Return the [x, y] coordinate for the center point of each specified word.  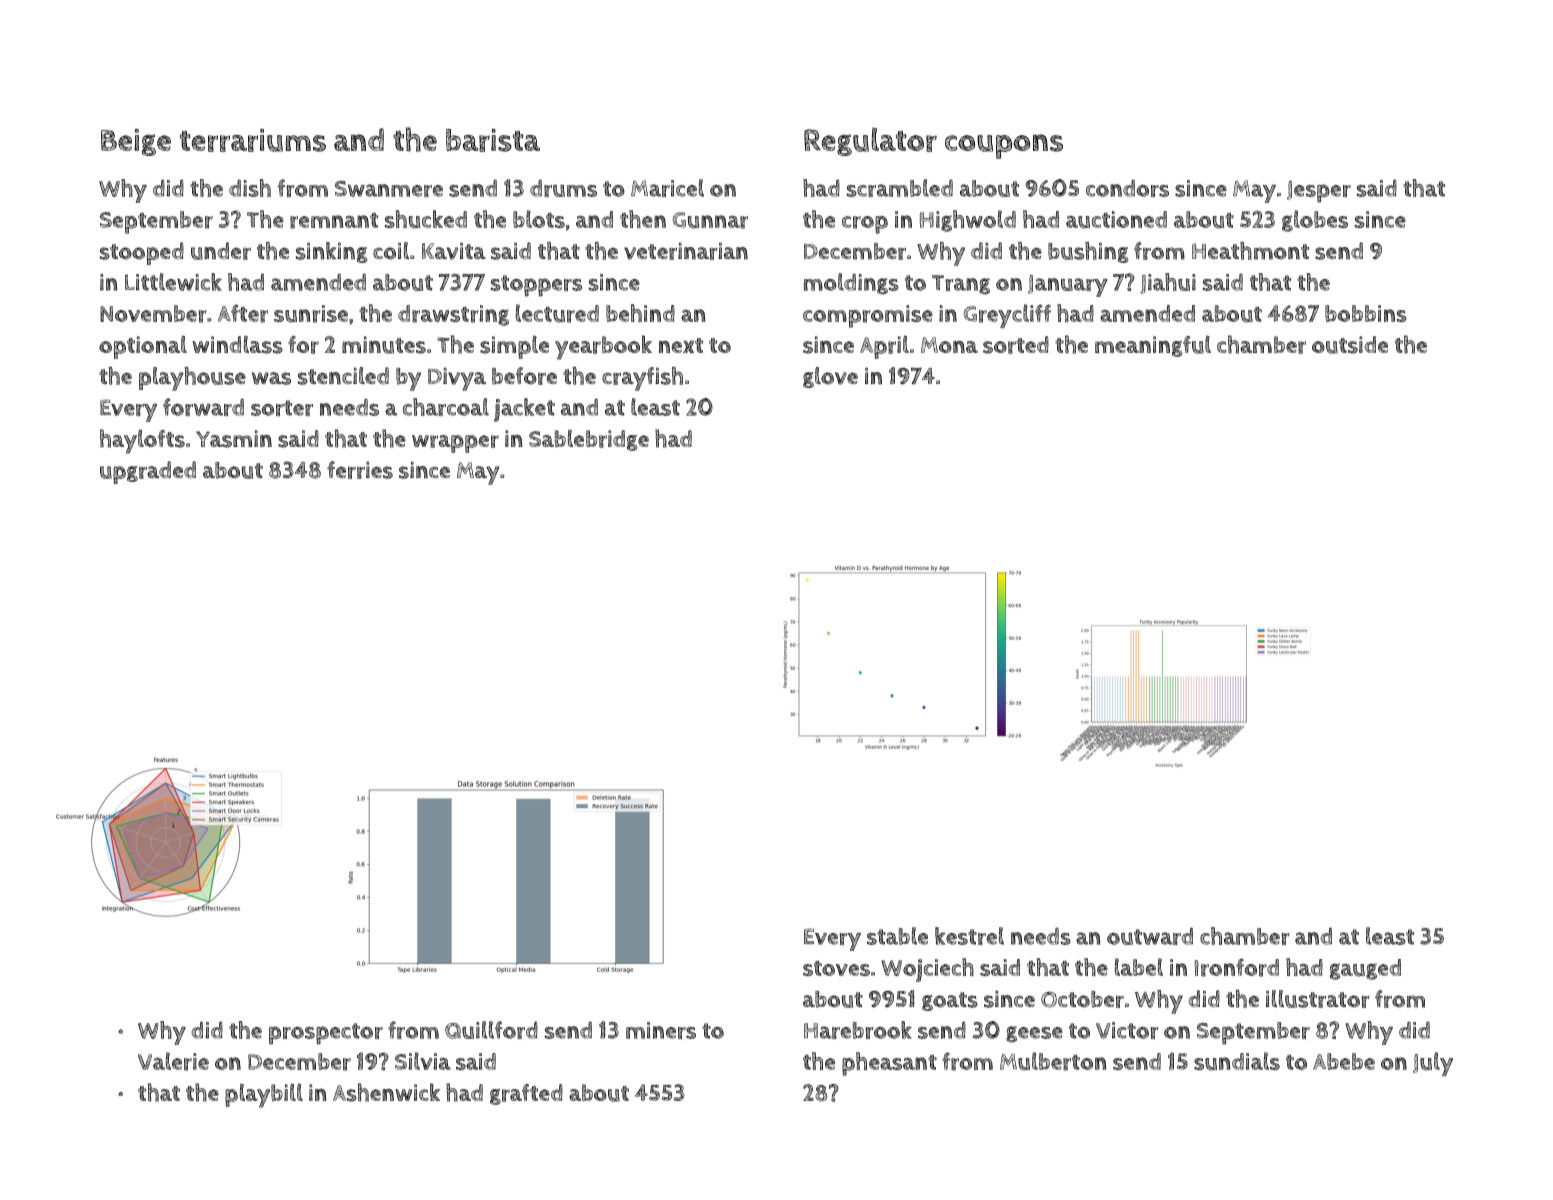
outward [1150, 936]
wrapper [455, 444]
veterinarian [686, 251]
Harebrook [858, 1030]
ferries [360, 470]
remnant [334, 220]
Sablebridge [589, 440]
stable [897, 936]
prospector [326, 1034]
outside [1350, 345]
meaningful [1153, 346]
